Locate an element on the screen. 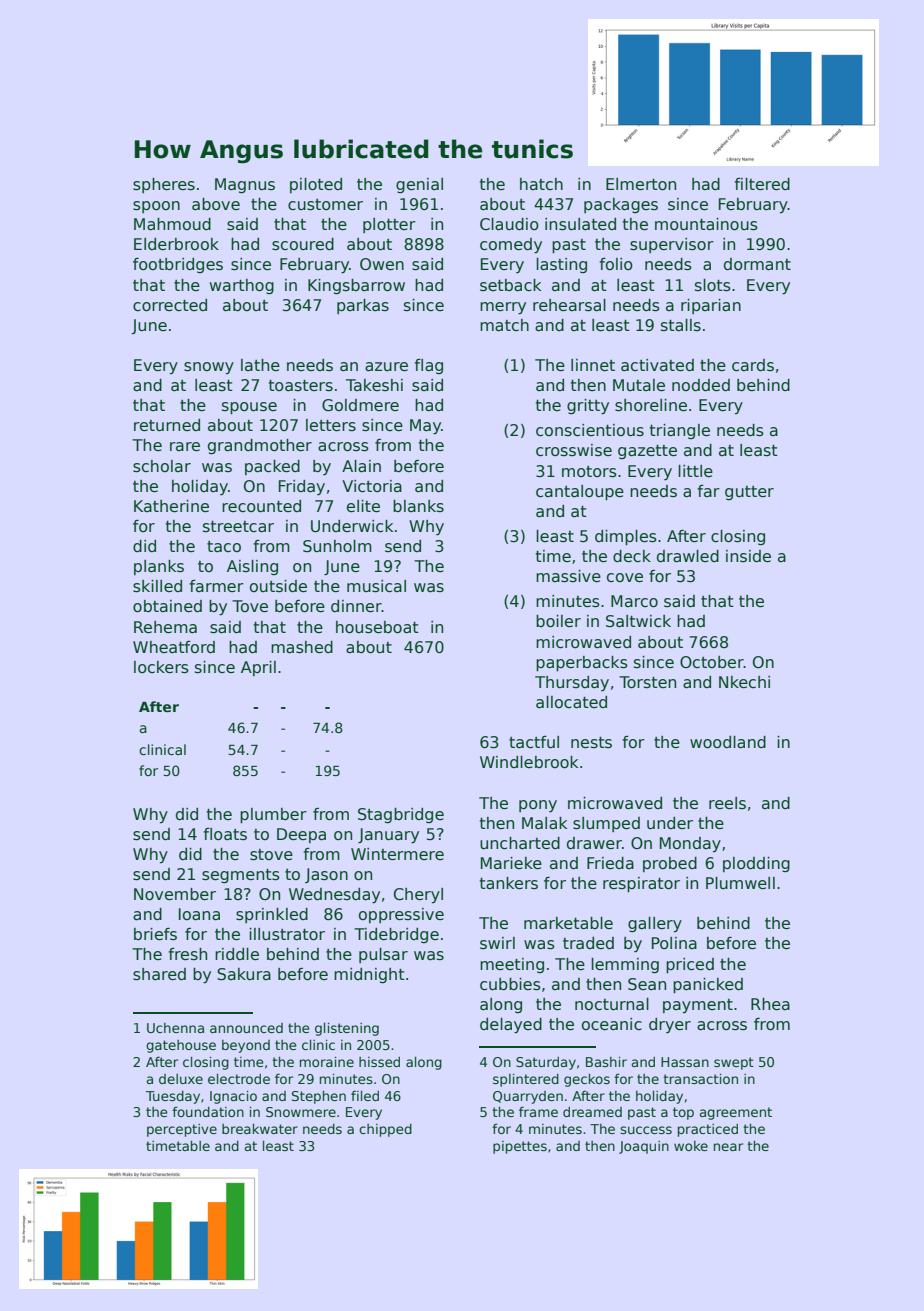  taco is located at coordinates (224, 546).
